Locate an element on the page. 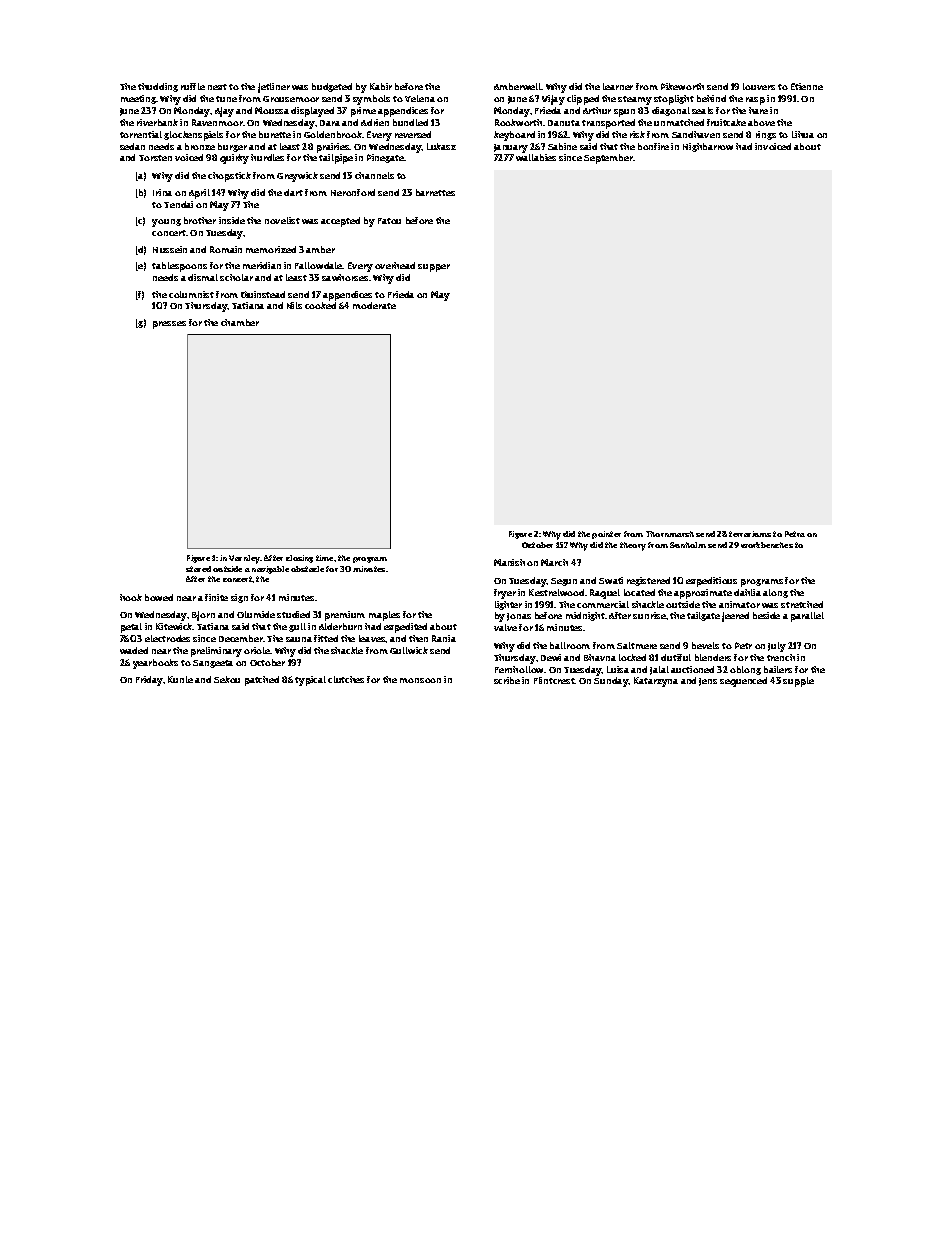 This document has height=1233, width=952. torrential is located at coordinates (141, 134).
